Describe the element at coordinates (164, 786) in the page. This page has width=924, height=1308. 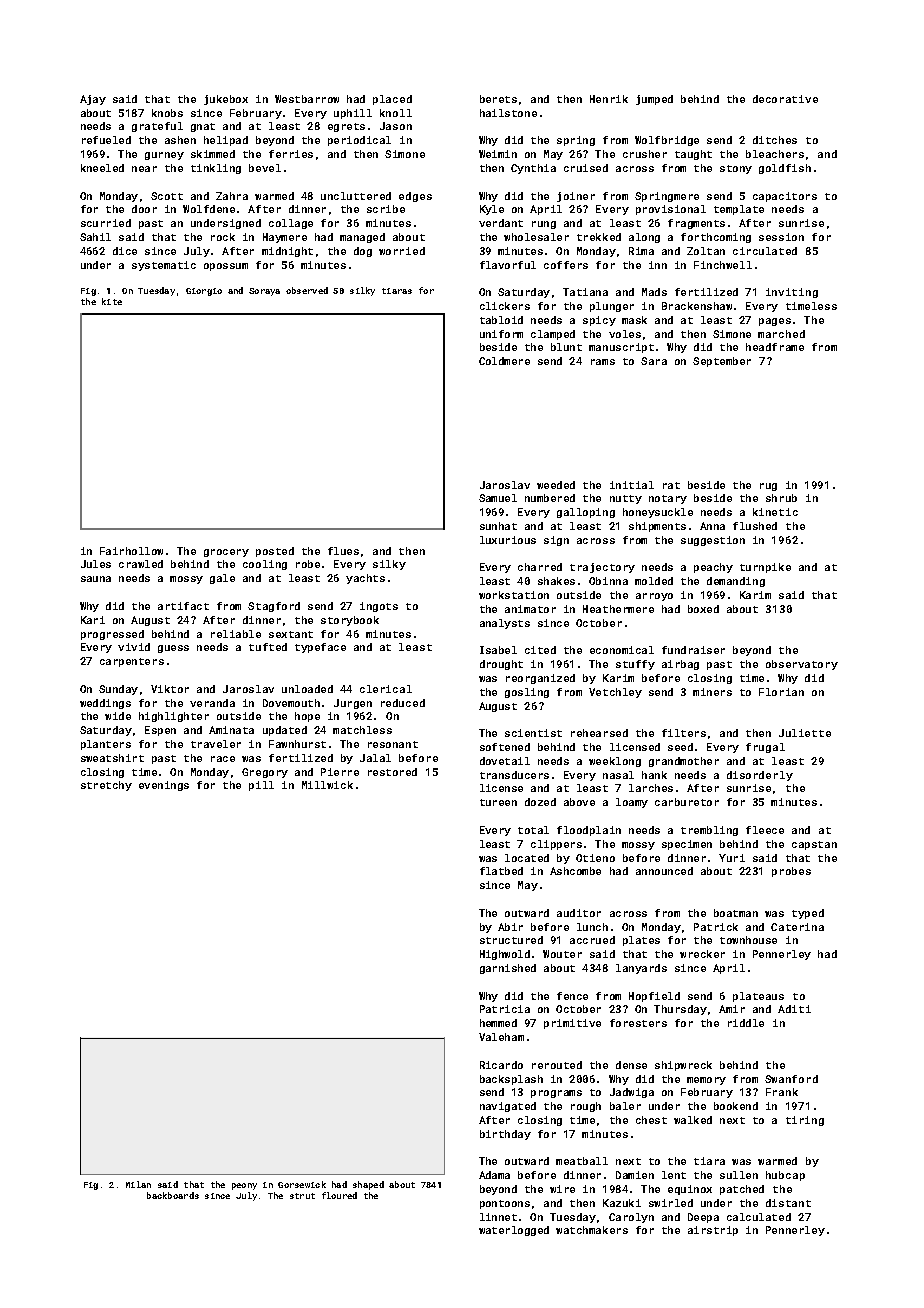
I see `evenings` at that location.
